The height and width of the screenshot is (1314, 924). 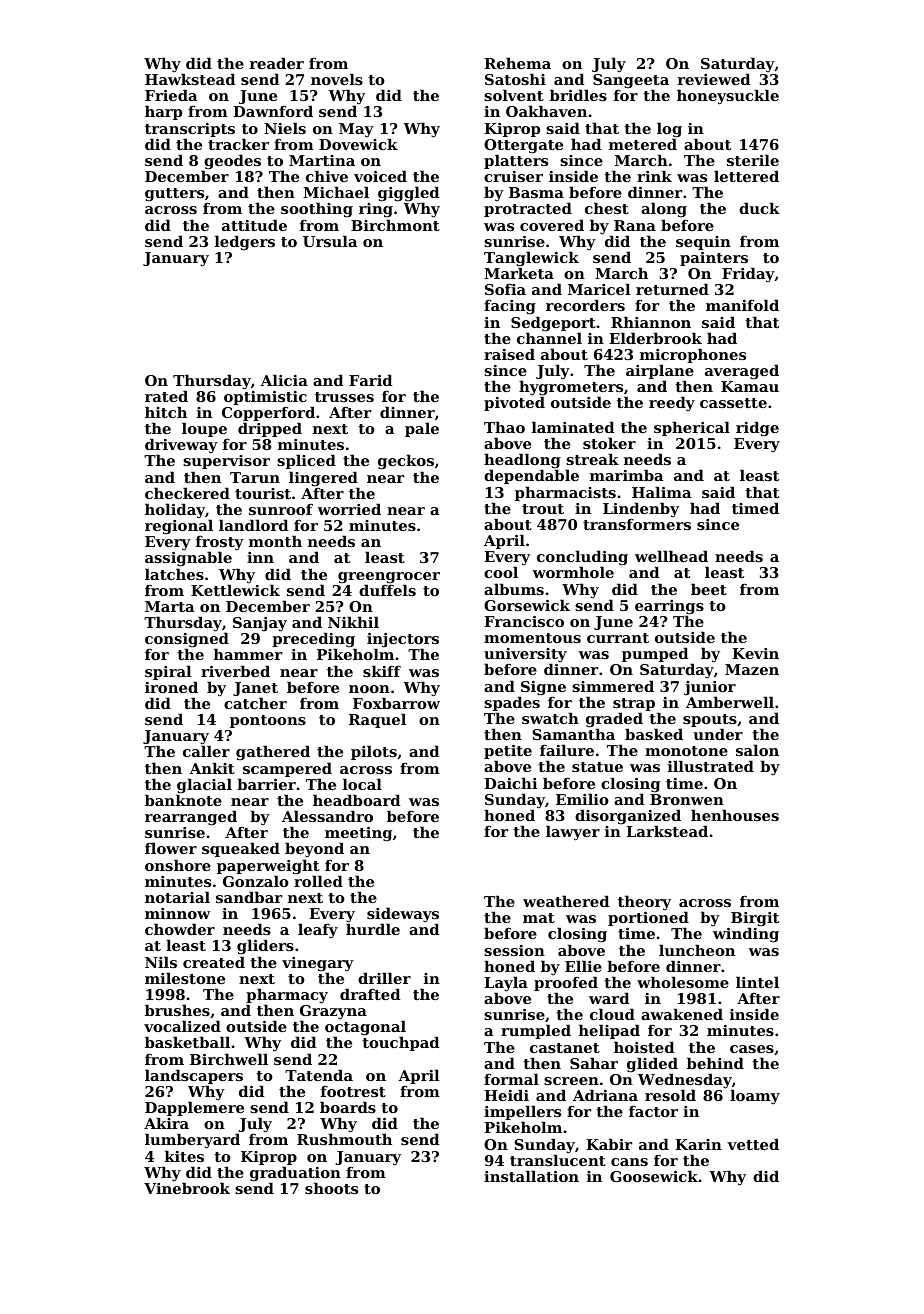 What do you see at coordinates (654, 1176) in the screenshot?
I see `Goosewick` at bounding box center [654, 1176].
